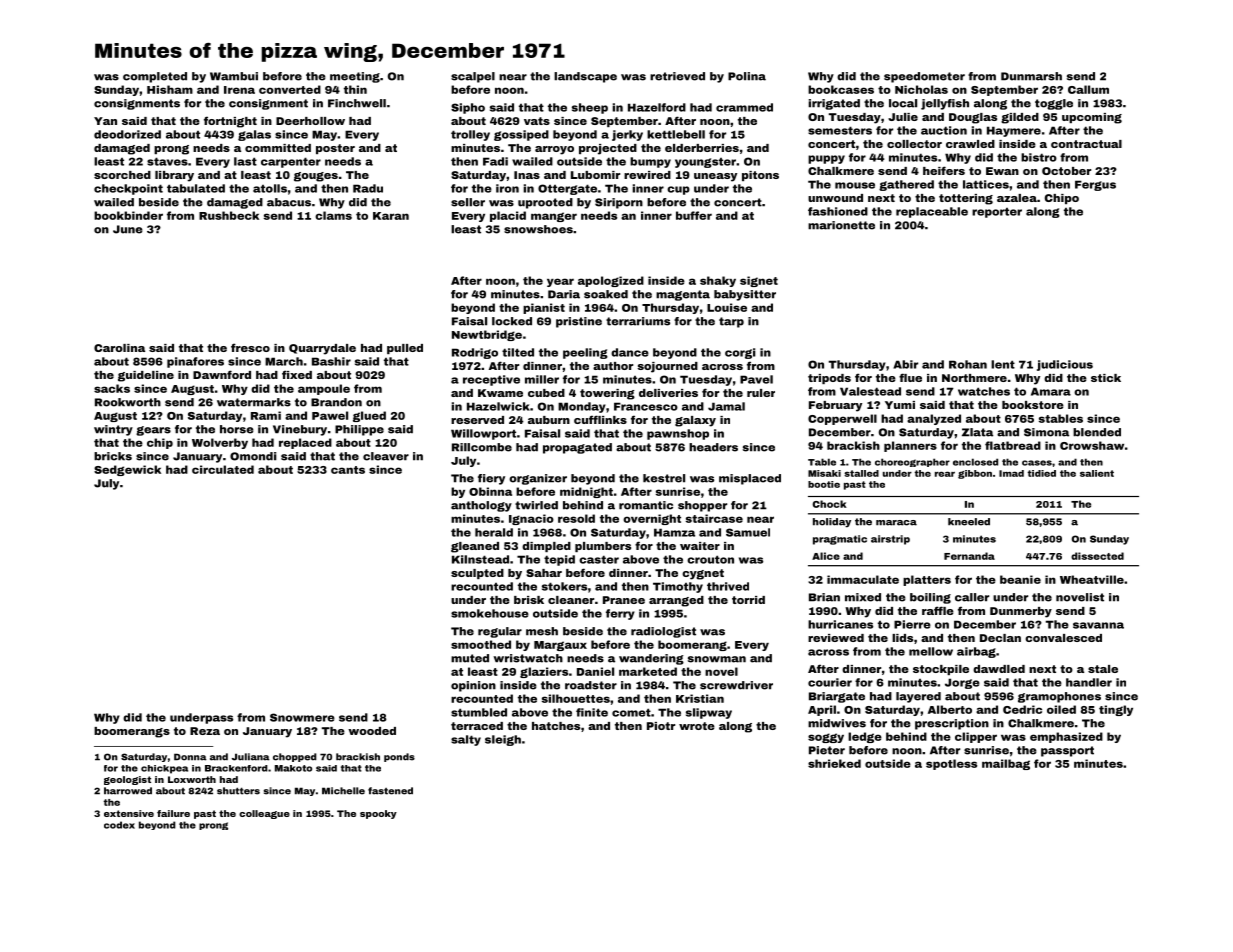 This screenshot has height=952, width=1233. What do you see at coordinates (503, 740) in the screenshot?
I see `sleigh` at bounding box center [503, 740].
